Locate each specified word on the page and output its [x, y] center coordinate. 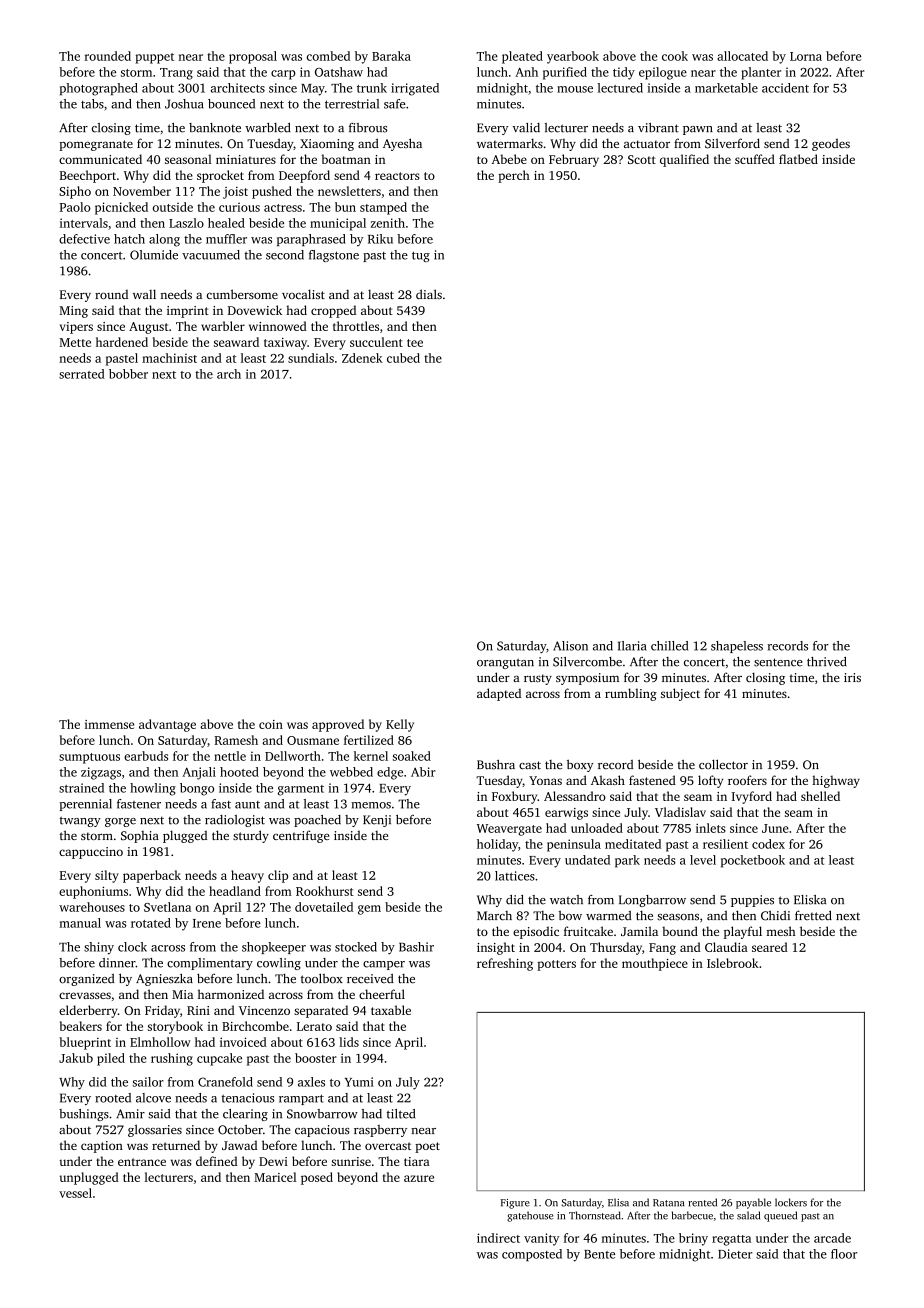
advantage [167, 725]
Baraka [391, 56]
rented [702, 1202]
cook [675, 56]
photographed [99, 89]
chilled [669, 646]
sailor [148, 1082]
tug [421, 256]
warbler [223, 326]
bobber [128, 374]
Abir [423, 772]
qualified [684, 160]
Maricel [275, 1177]
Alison [570, 646]
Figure [515, 1204]
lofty [710, 781]
